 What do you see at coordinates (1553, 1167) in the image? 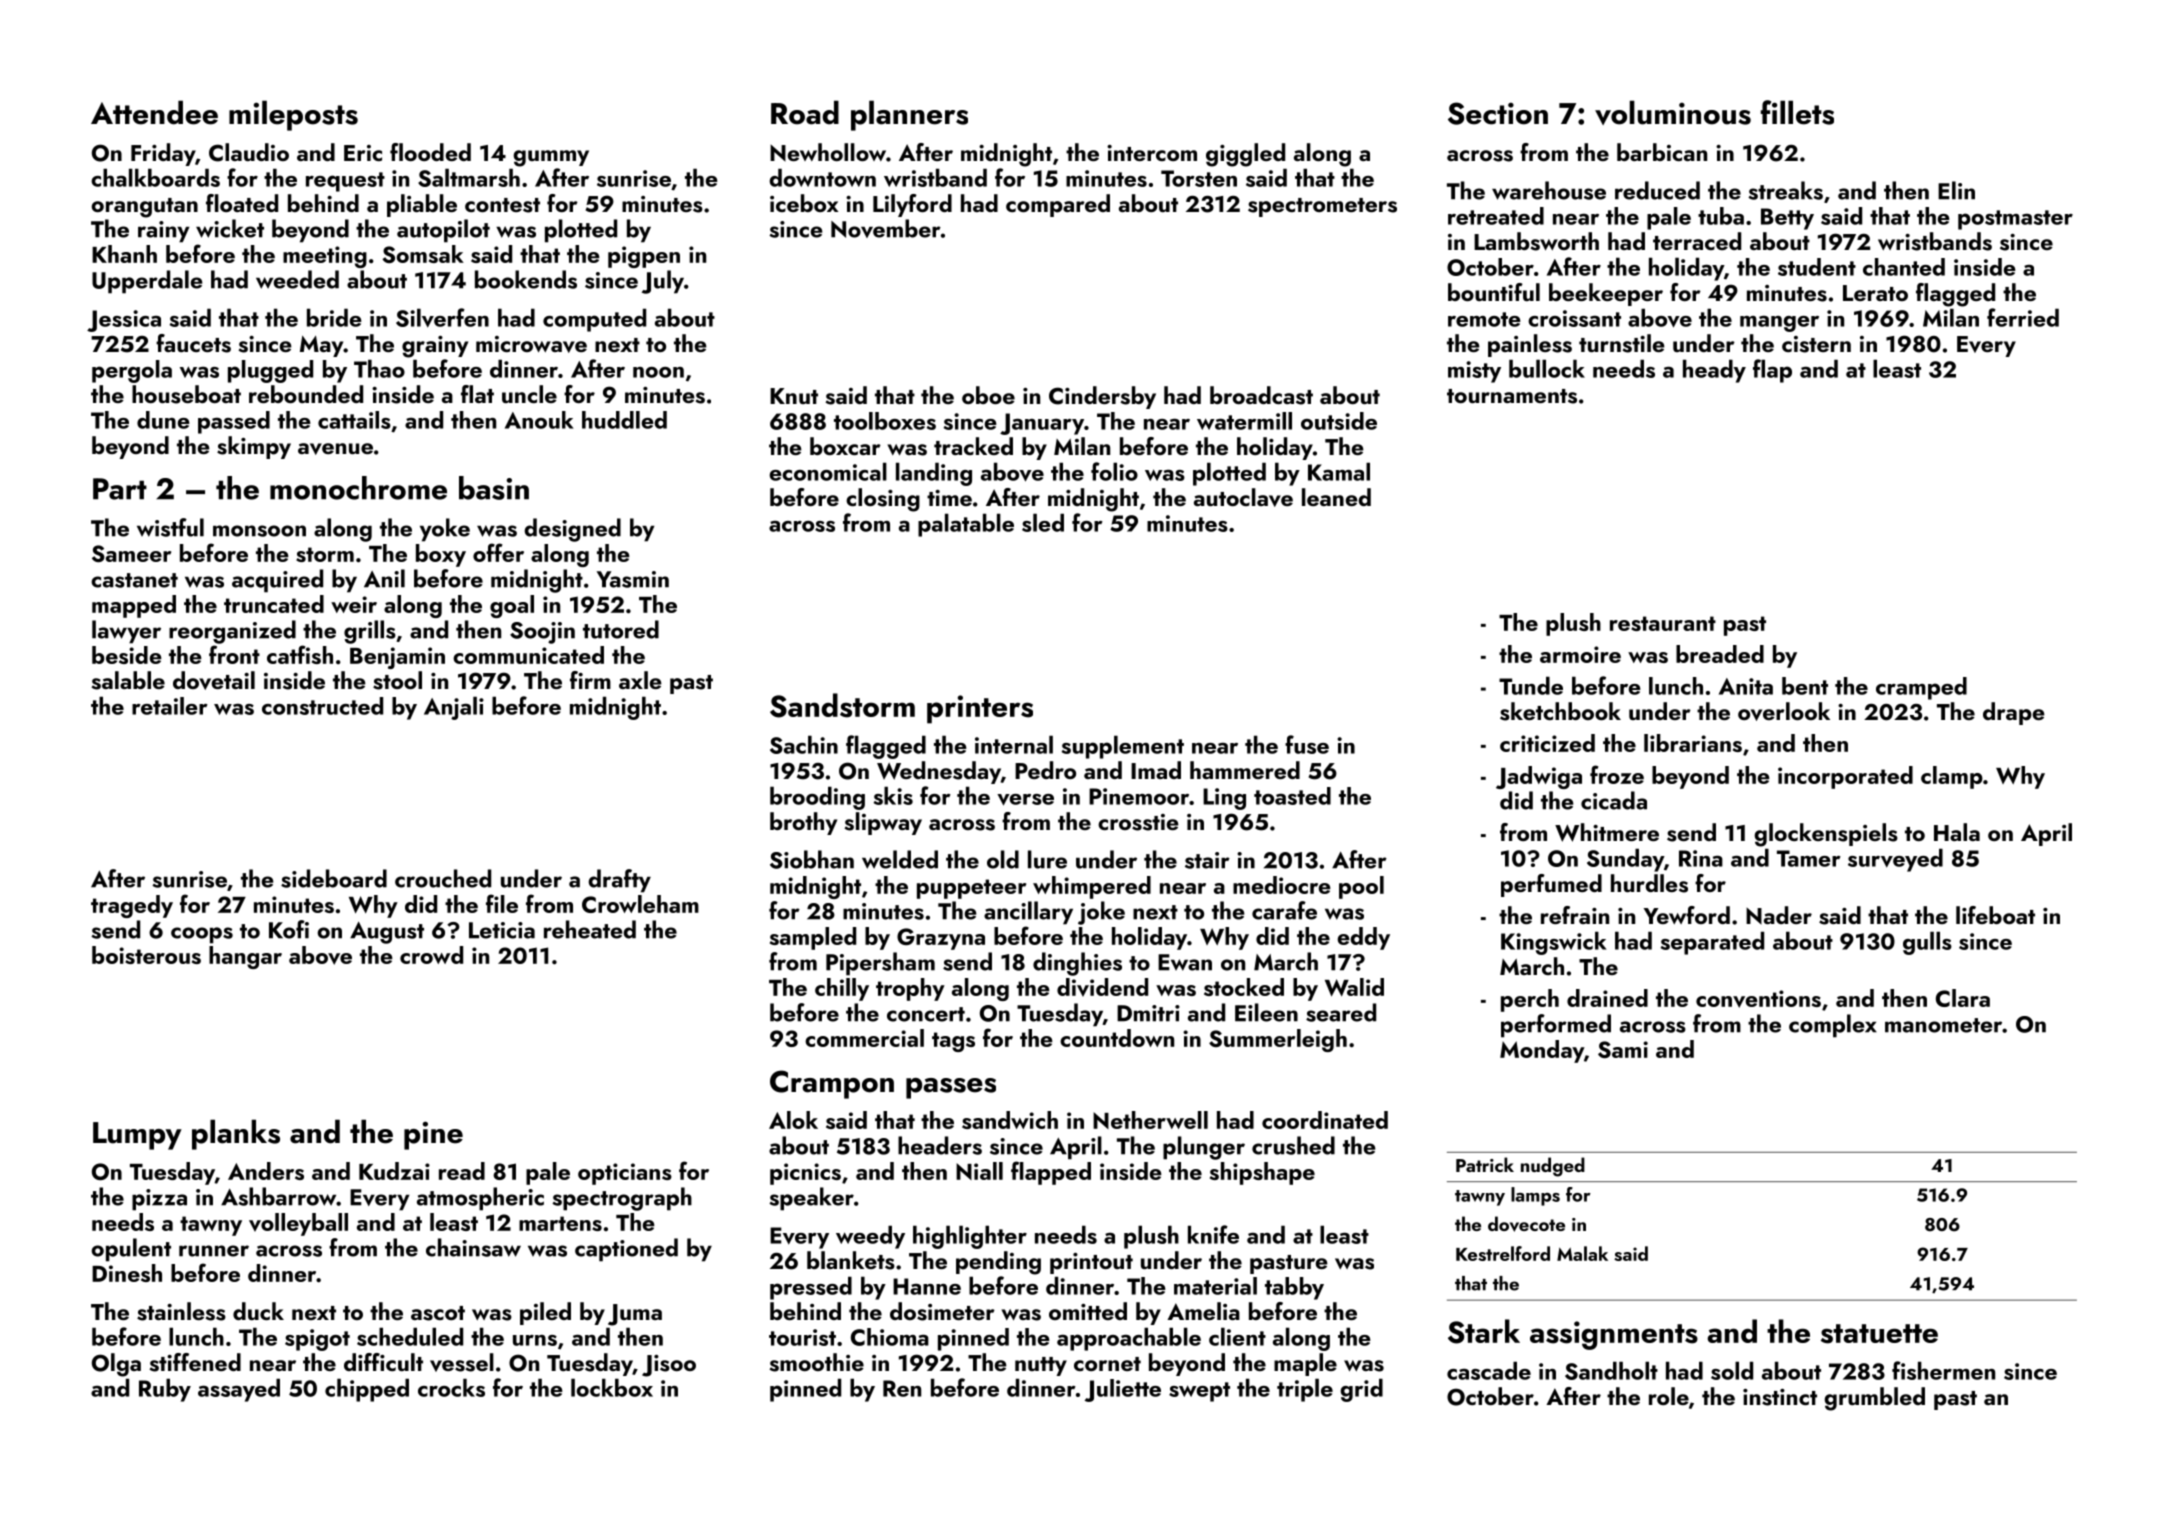
I see `nudged` at bounding box center [1553, 1167].
